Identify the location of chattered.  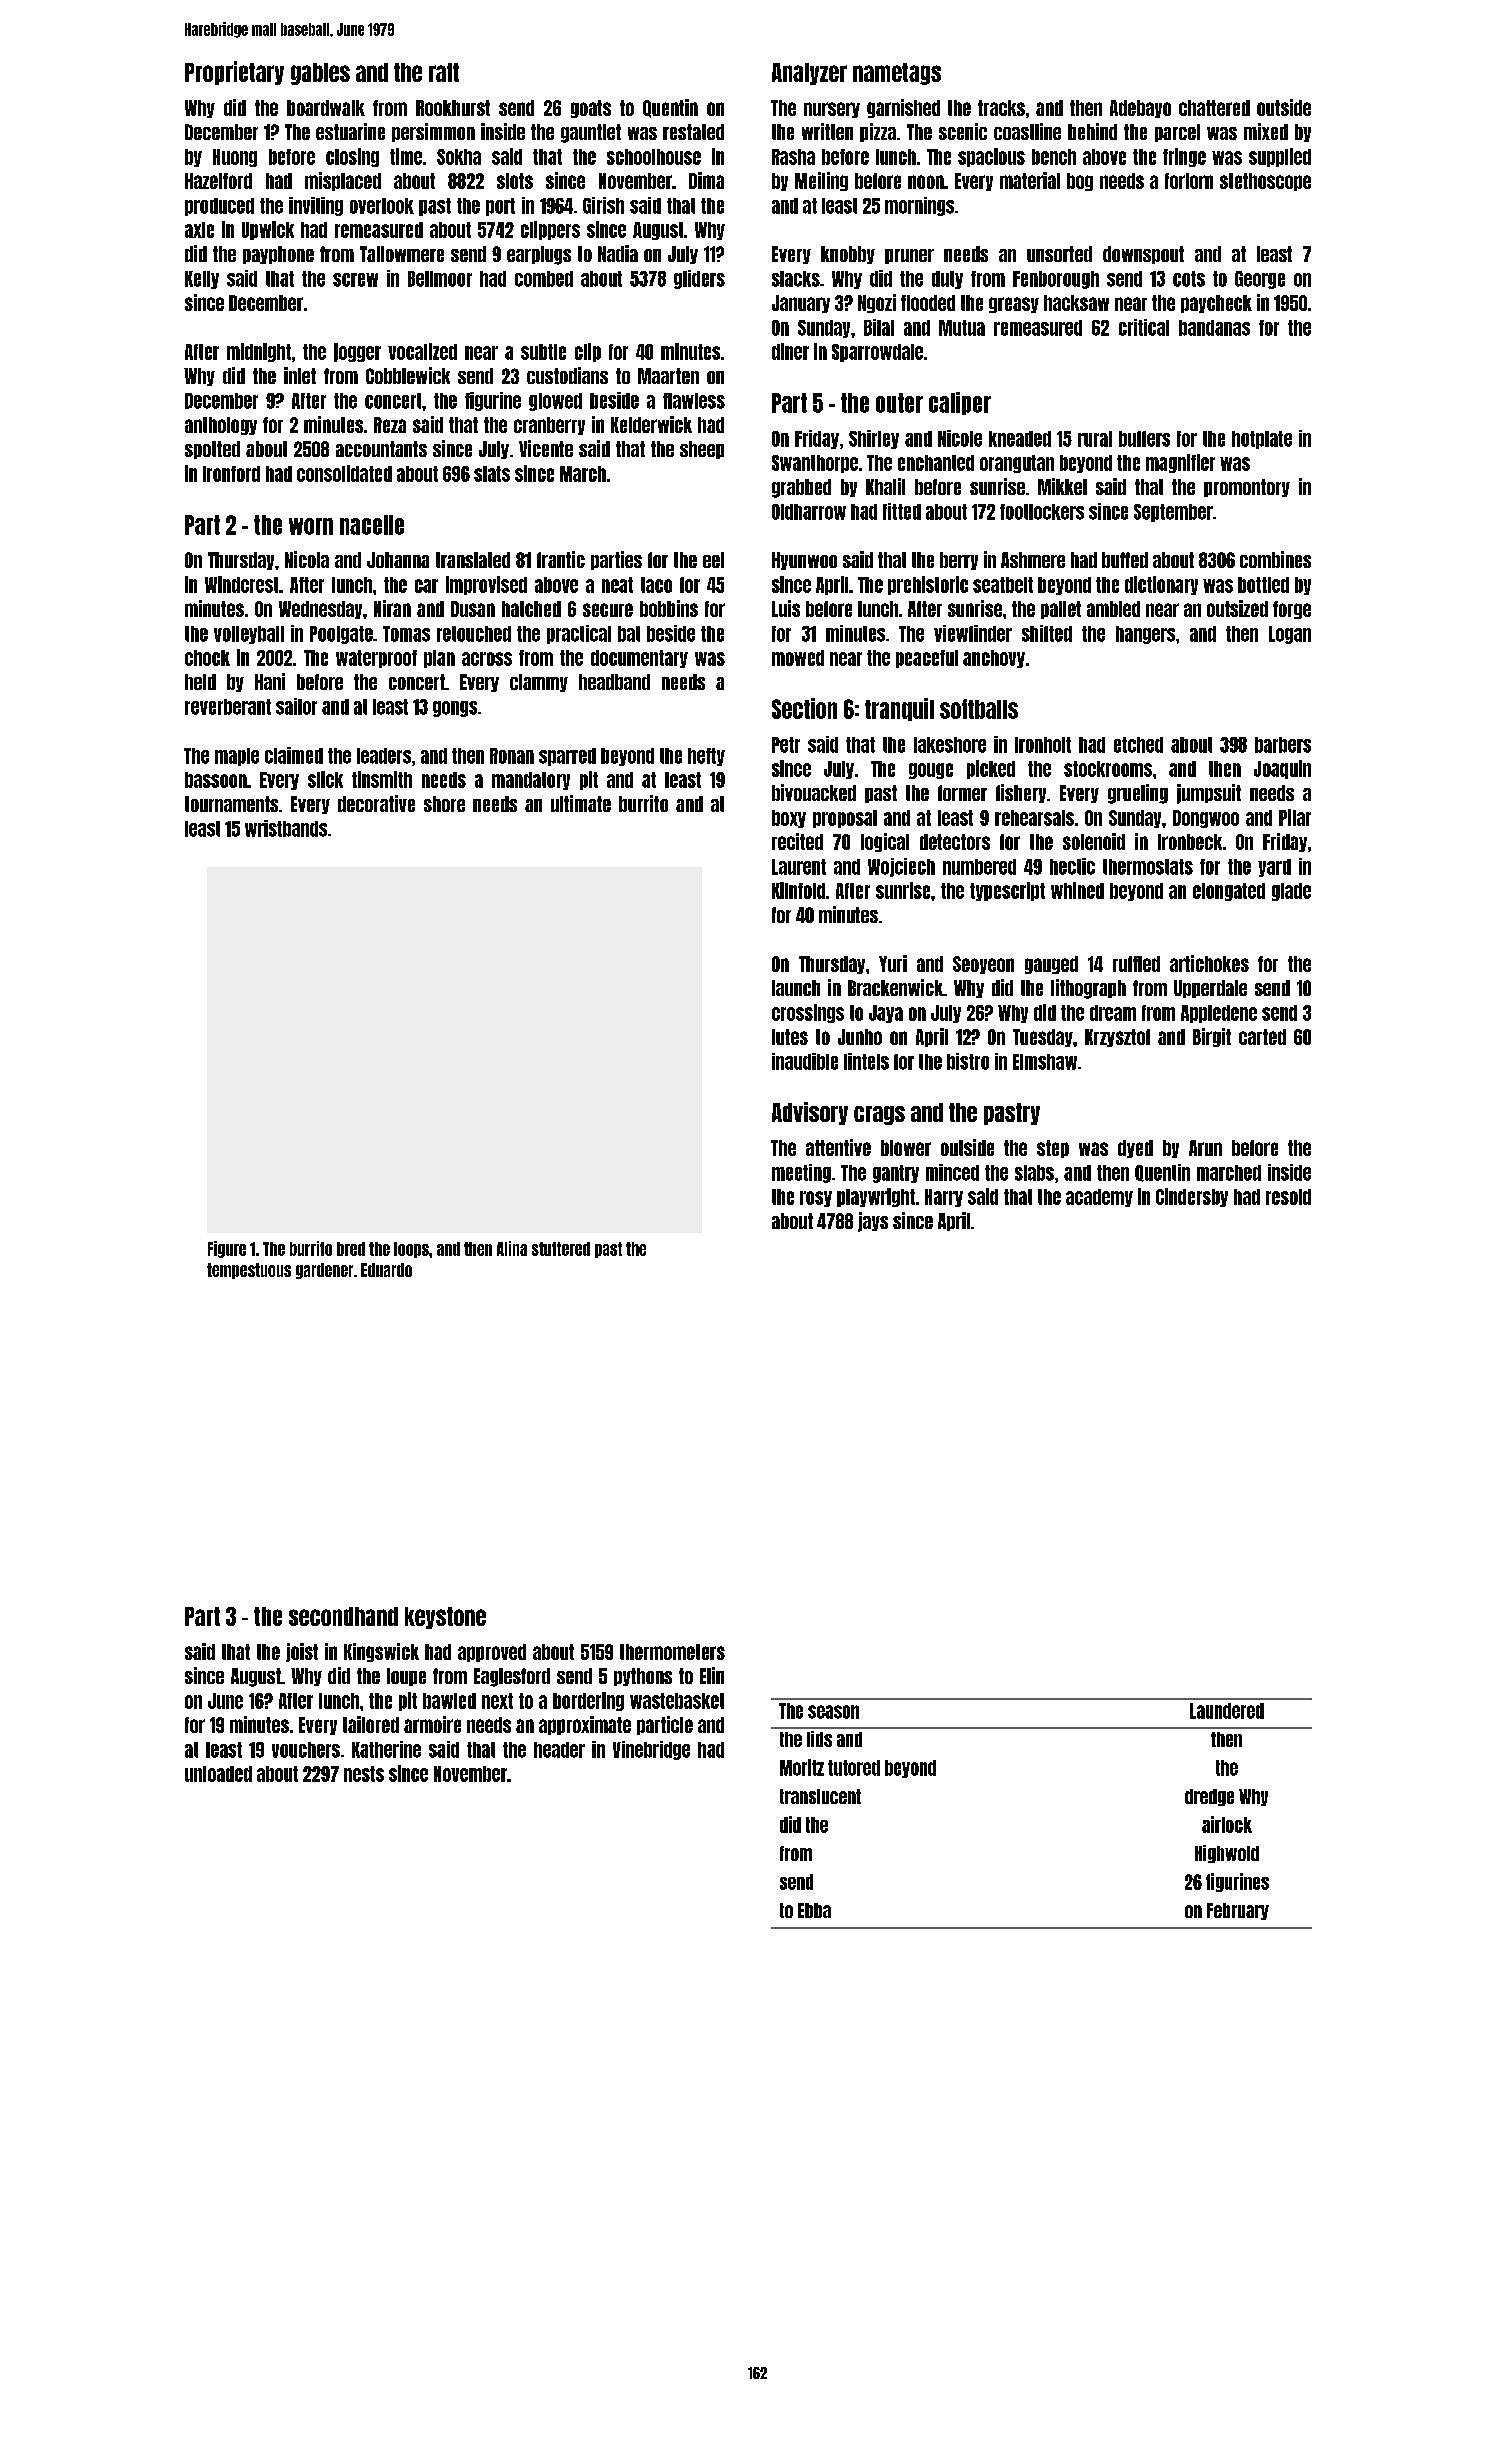
(1214, 108).
